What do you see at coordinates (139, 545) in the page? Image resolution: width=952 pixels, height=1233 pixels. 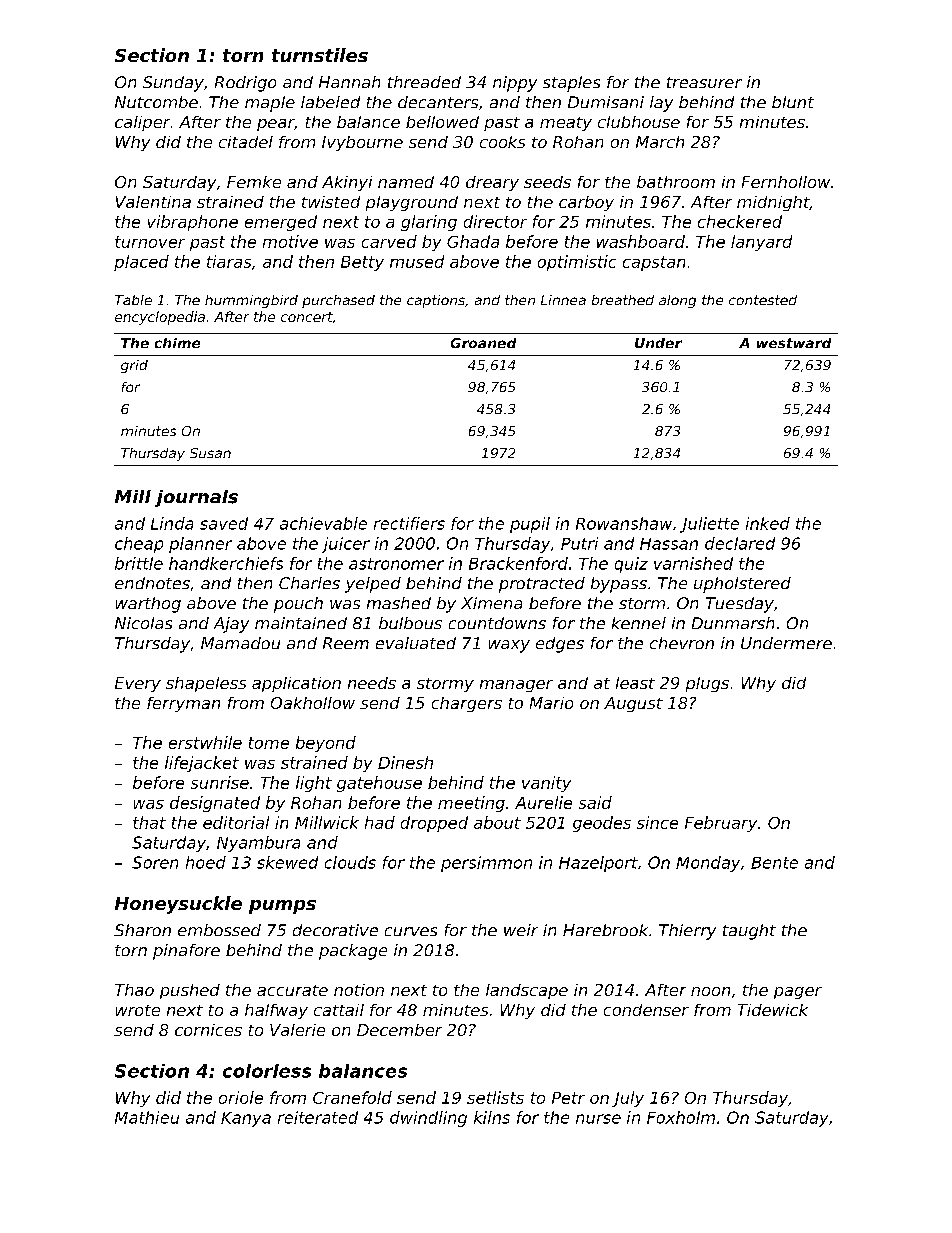 I see `cheap` at bounding box center [139, 545].
